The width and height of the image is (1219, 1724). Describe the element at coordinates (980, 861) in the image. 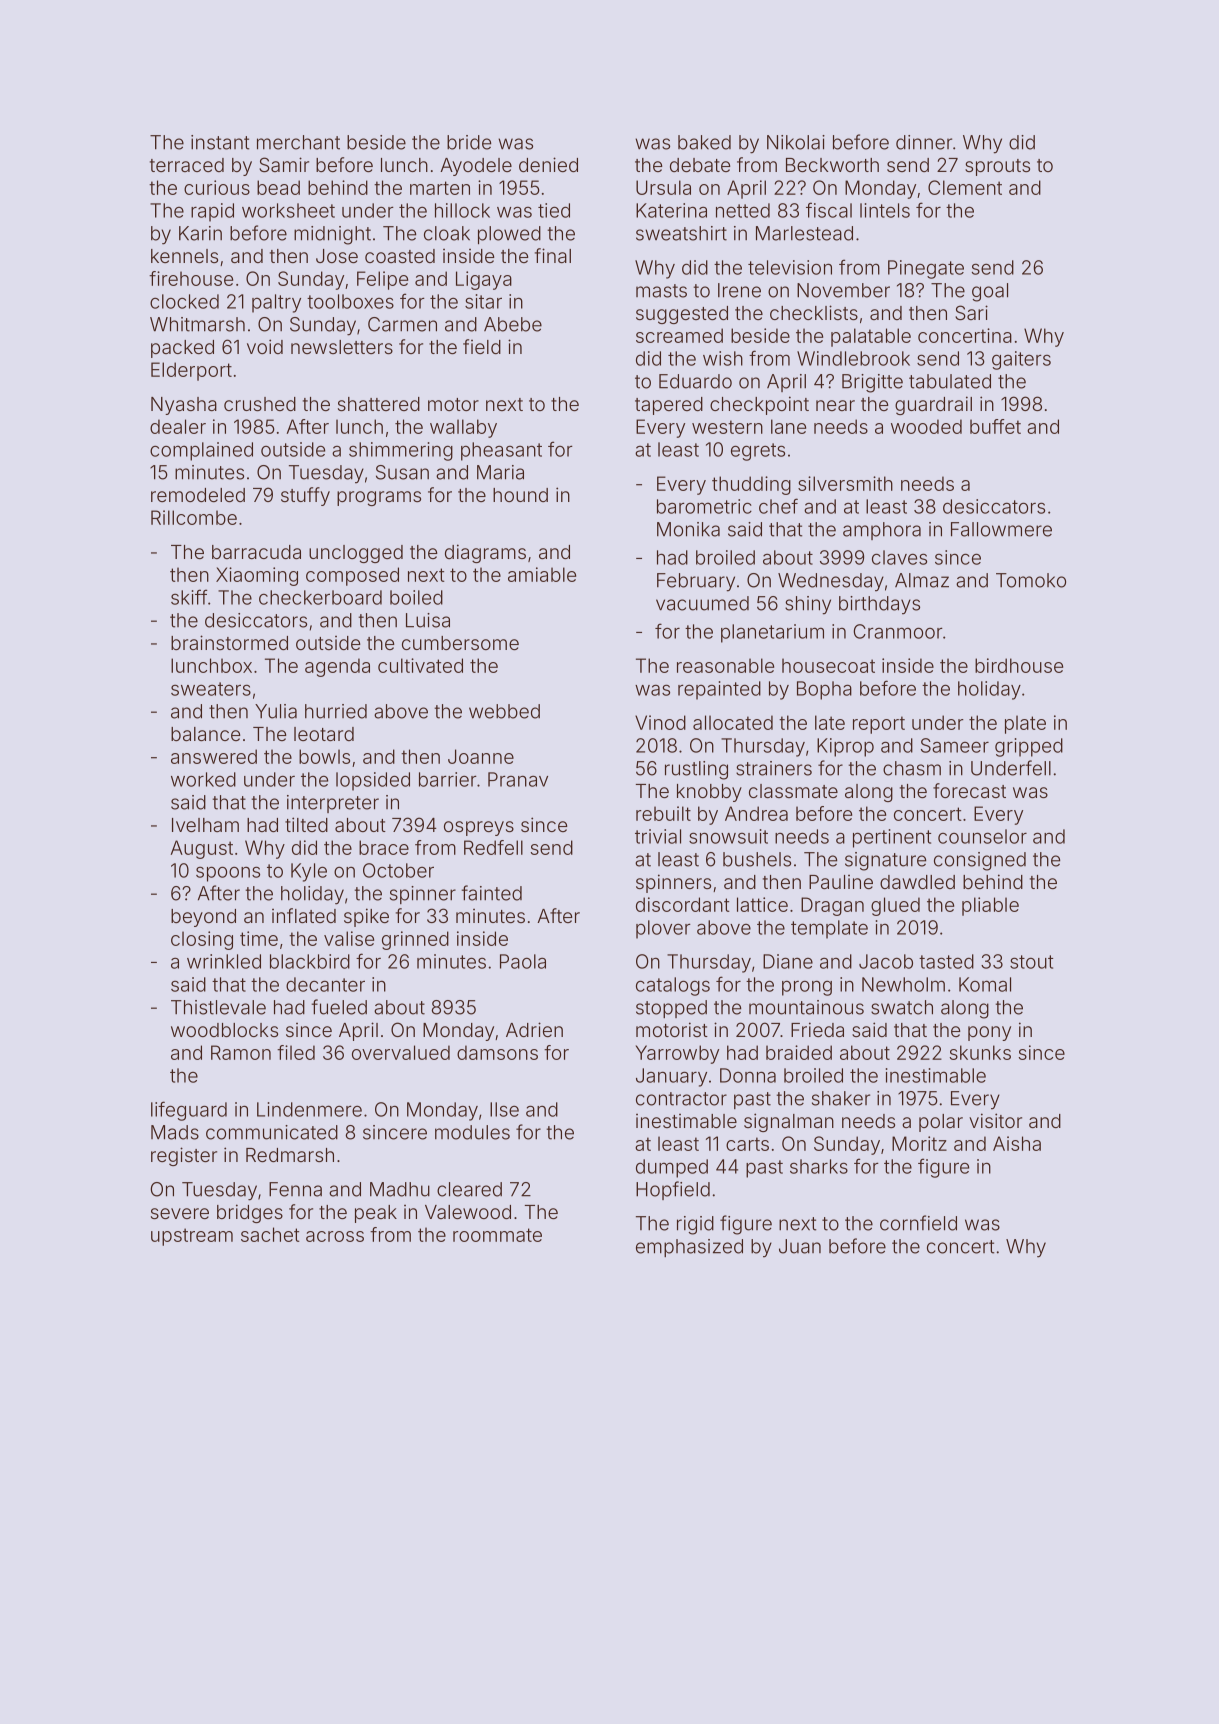

I see `consigned` at that location.
